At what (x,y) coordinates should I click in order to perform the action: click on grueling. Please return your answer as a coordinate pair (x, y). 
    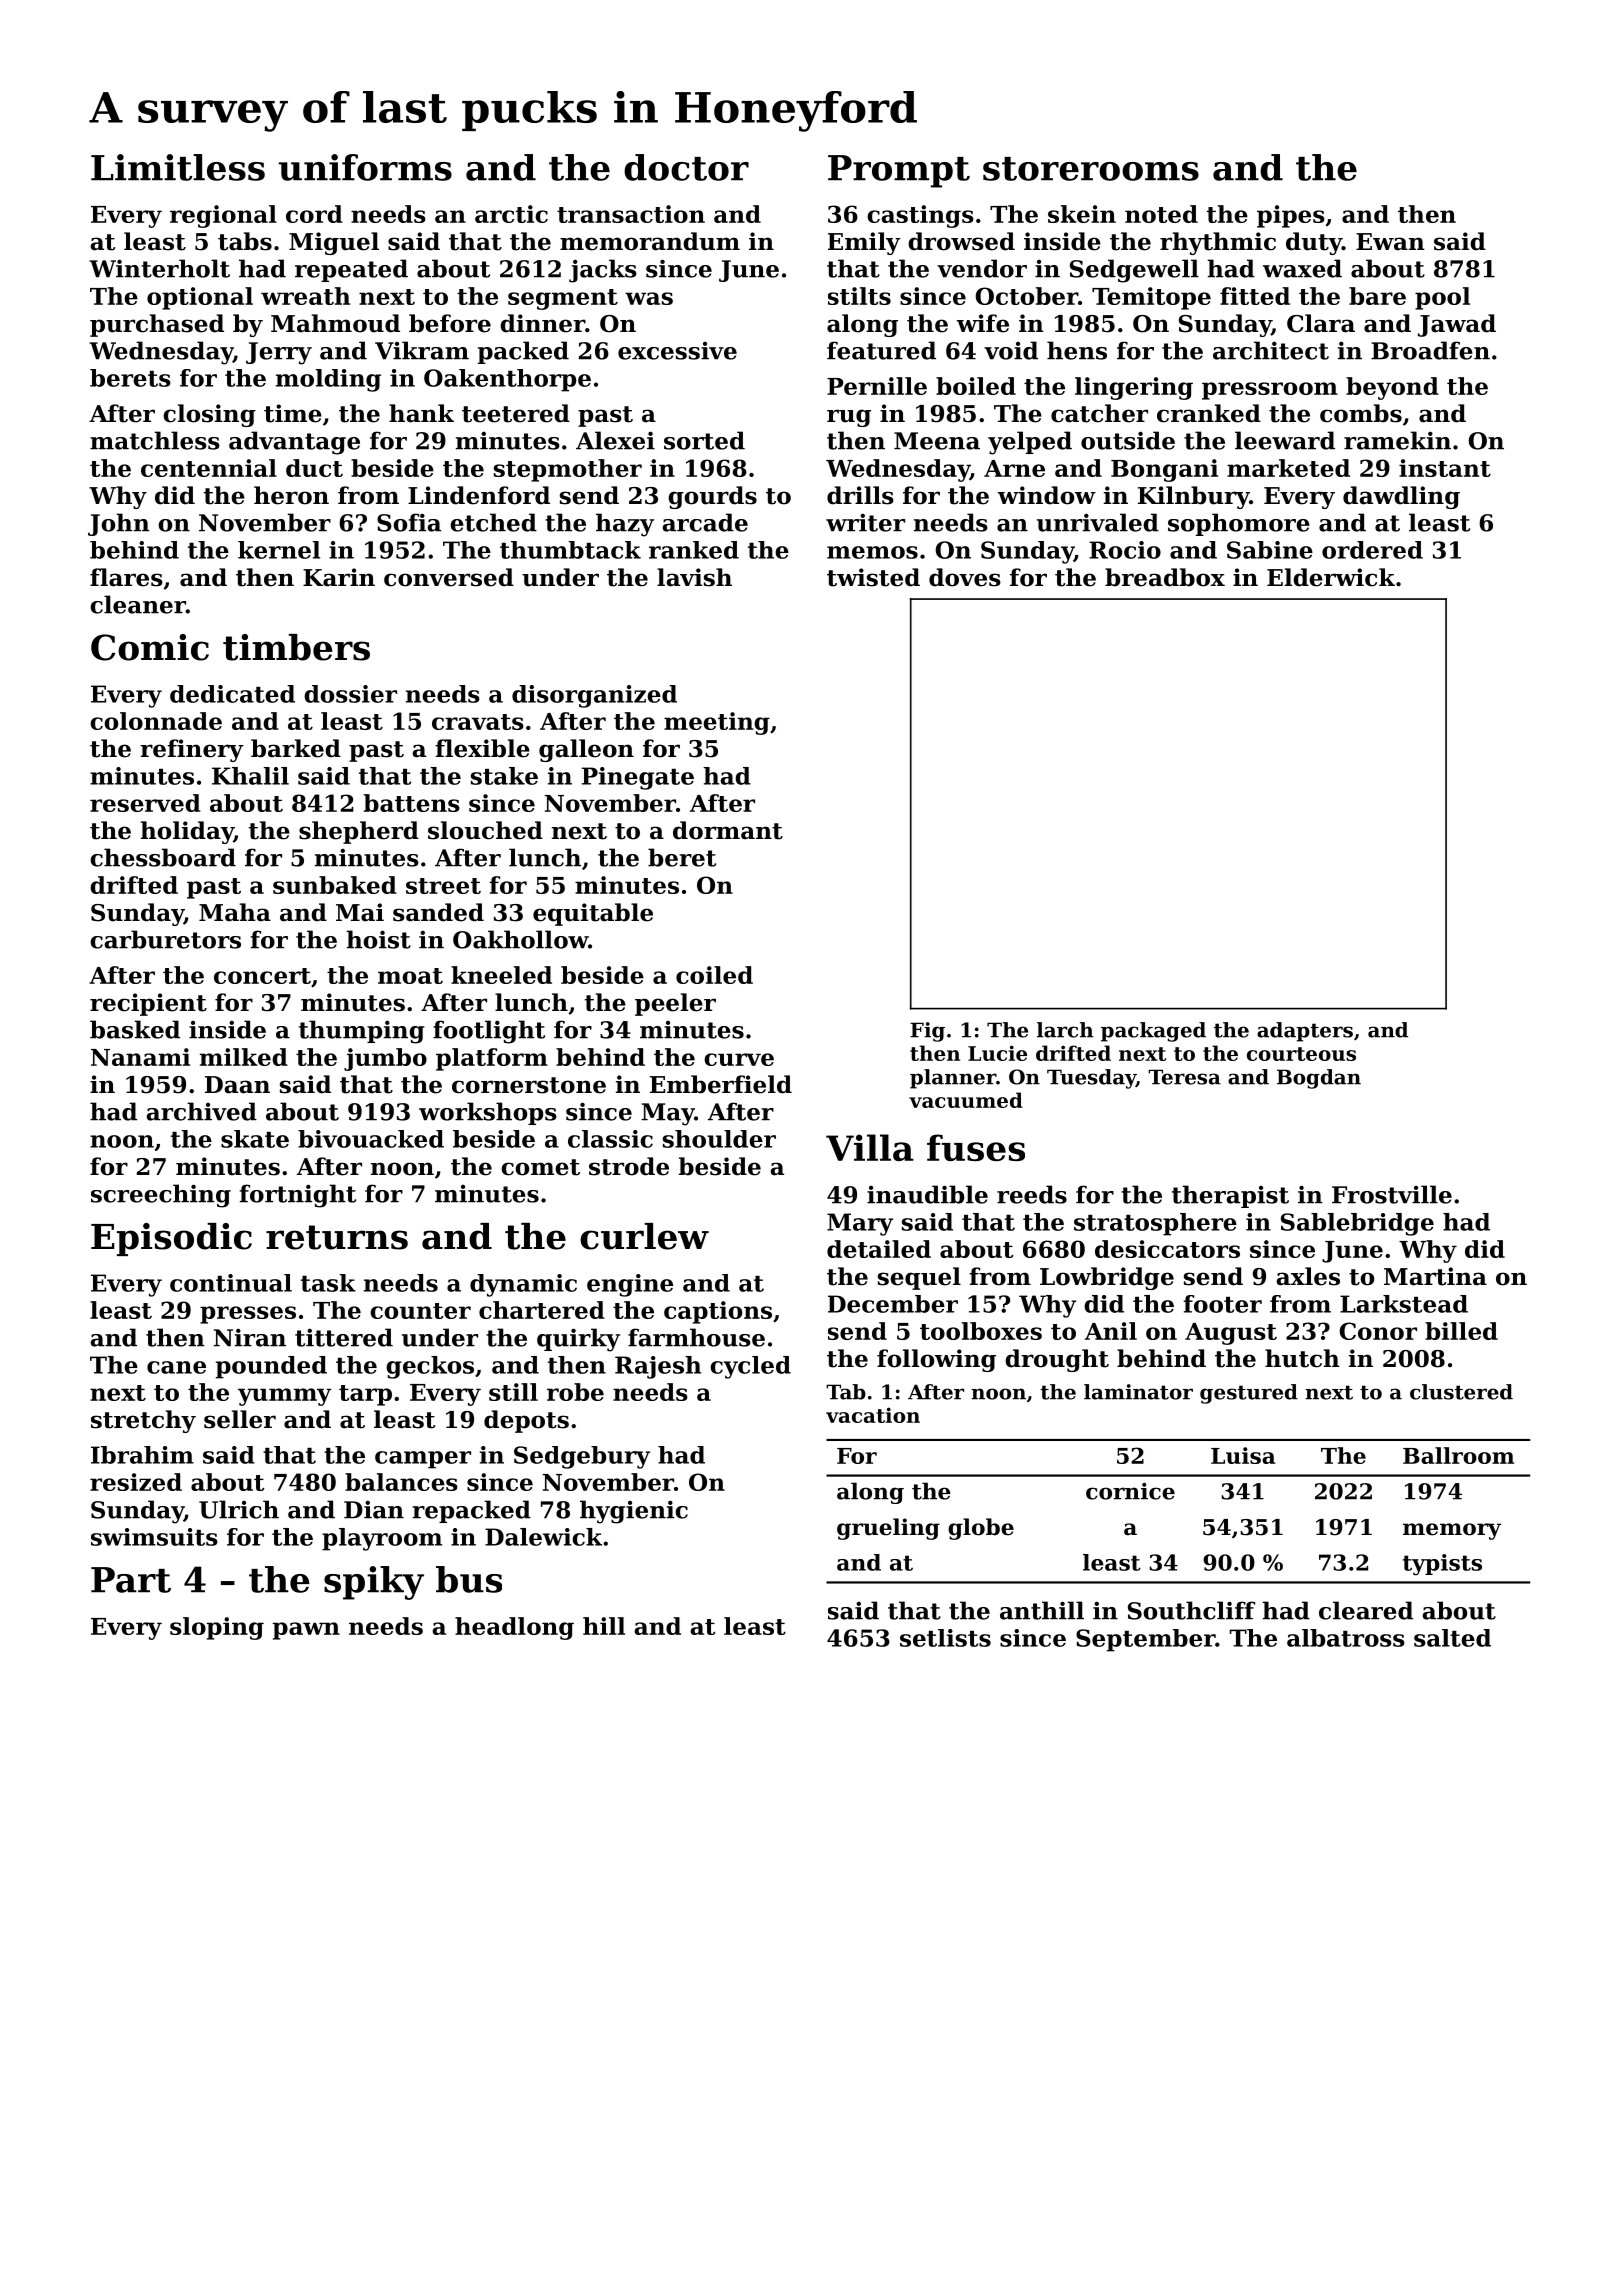
    Looking at the image, I should click on (888, 1529).
